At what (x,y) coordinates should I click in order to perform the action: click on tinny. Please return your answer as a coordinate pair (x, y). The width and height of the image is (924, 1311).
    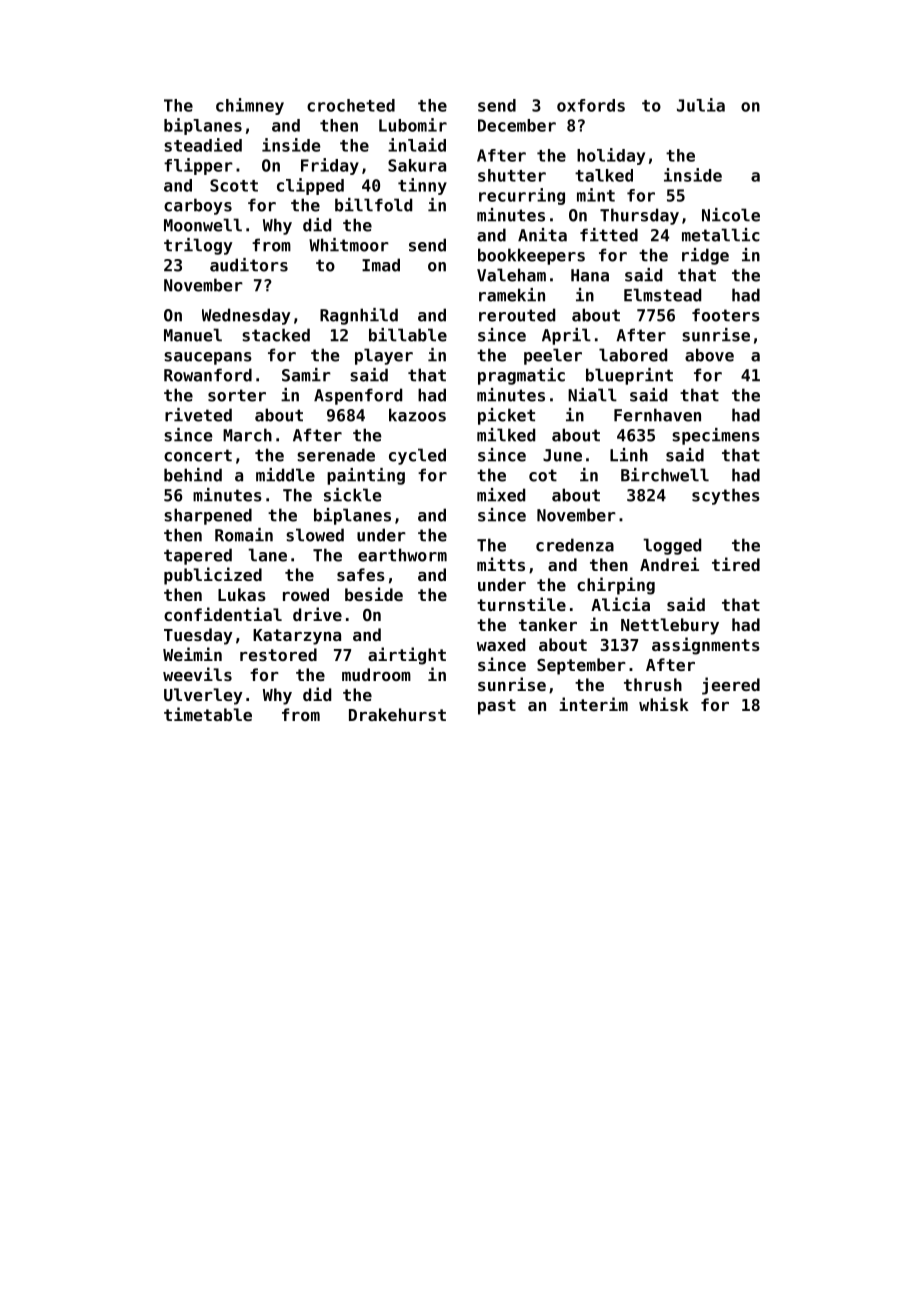
    Looking at the image, I should click on (422, 186).
